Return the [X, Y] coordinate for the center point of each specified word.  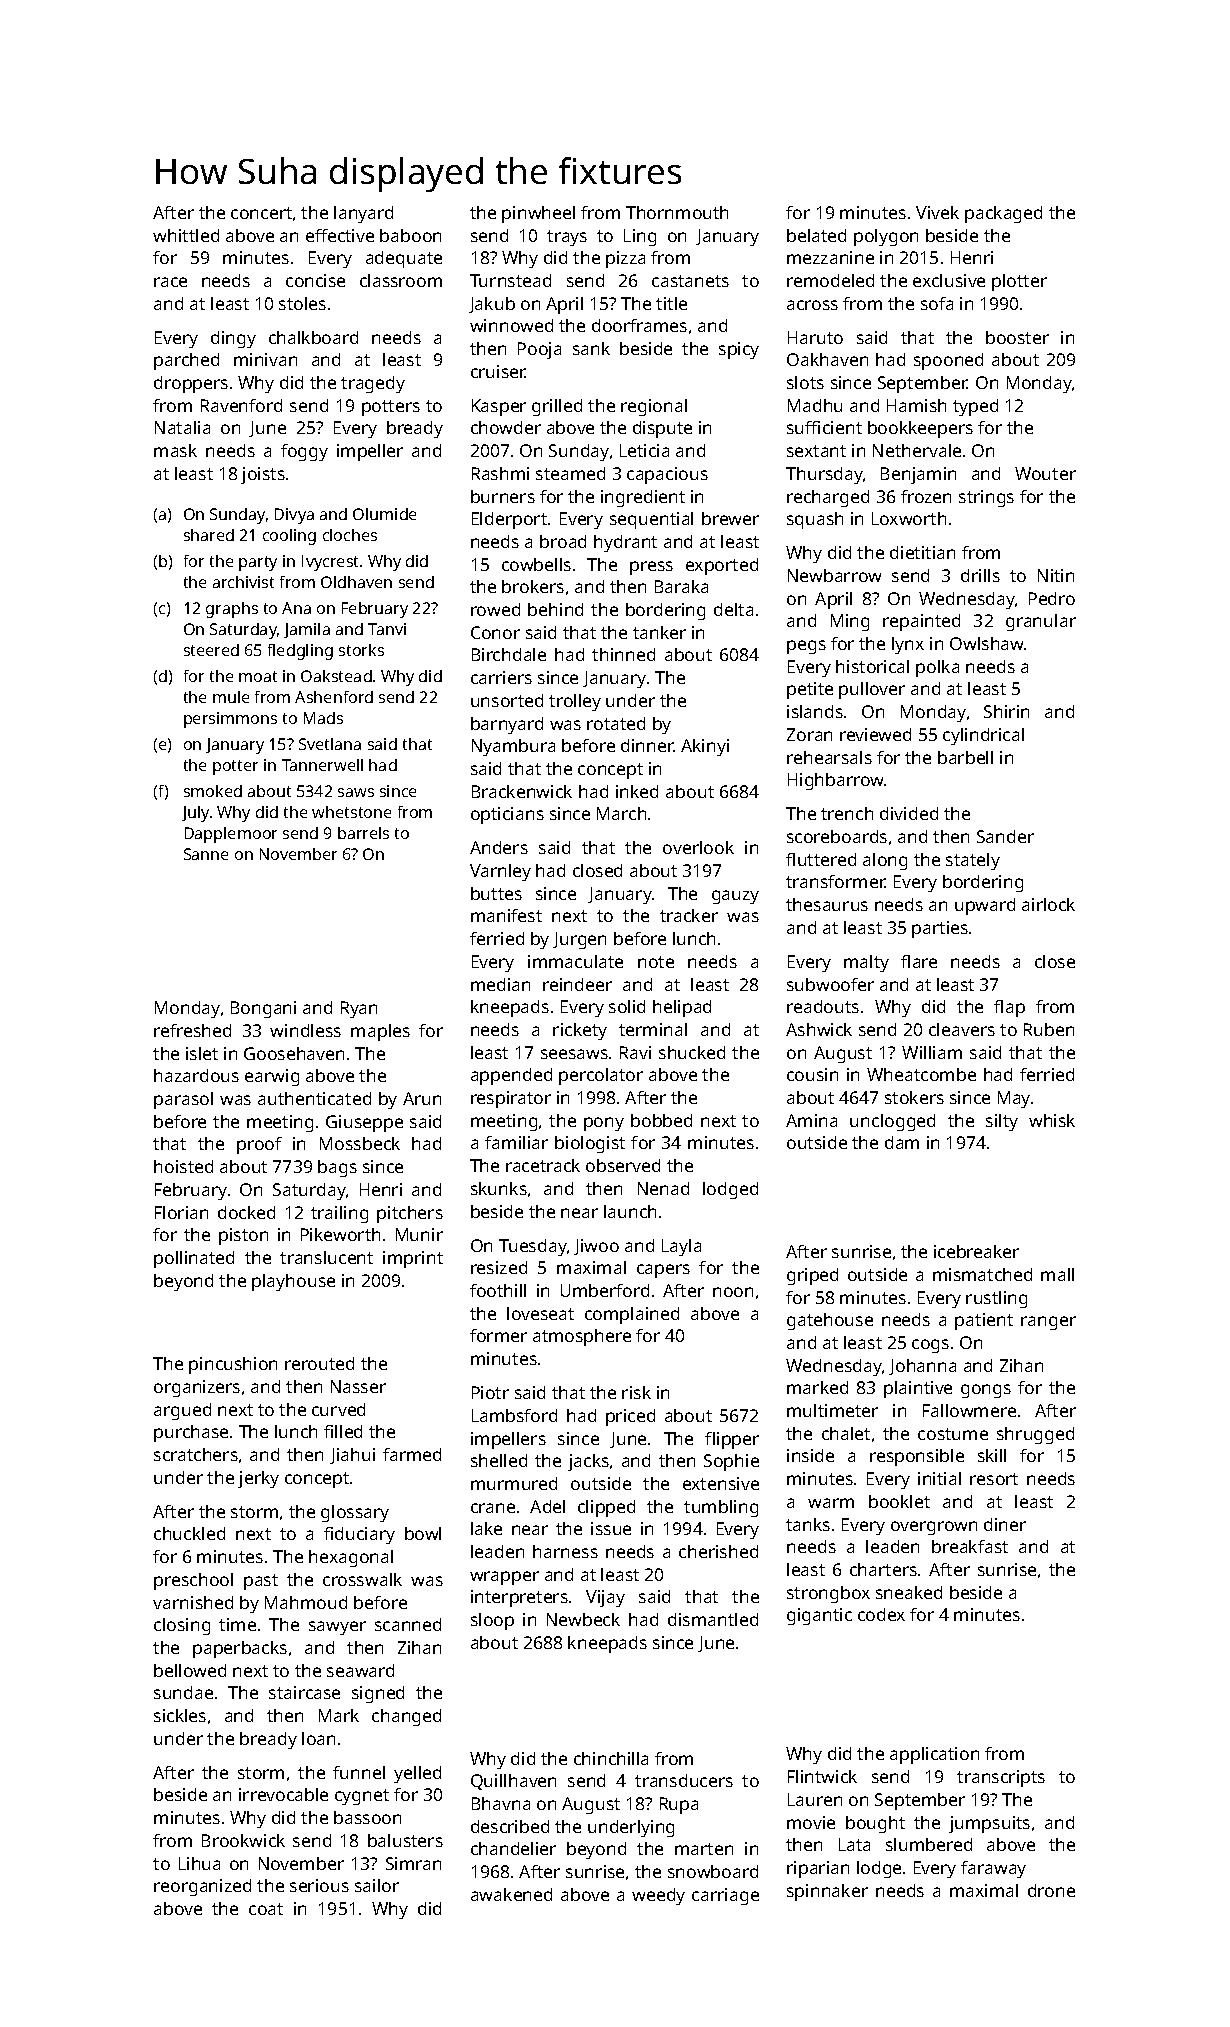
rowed [495, 609]
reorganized [202, 1887]
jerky [258, 1479]
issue [611, 1528]
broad [563, 541]
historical [872, 666]
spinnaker [827, 1892]
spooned [948, 361]
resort [994, 1479]
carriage [725, 1896]
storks [361, 650]
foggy [304, 452]
